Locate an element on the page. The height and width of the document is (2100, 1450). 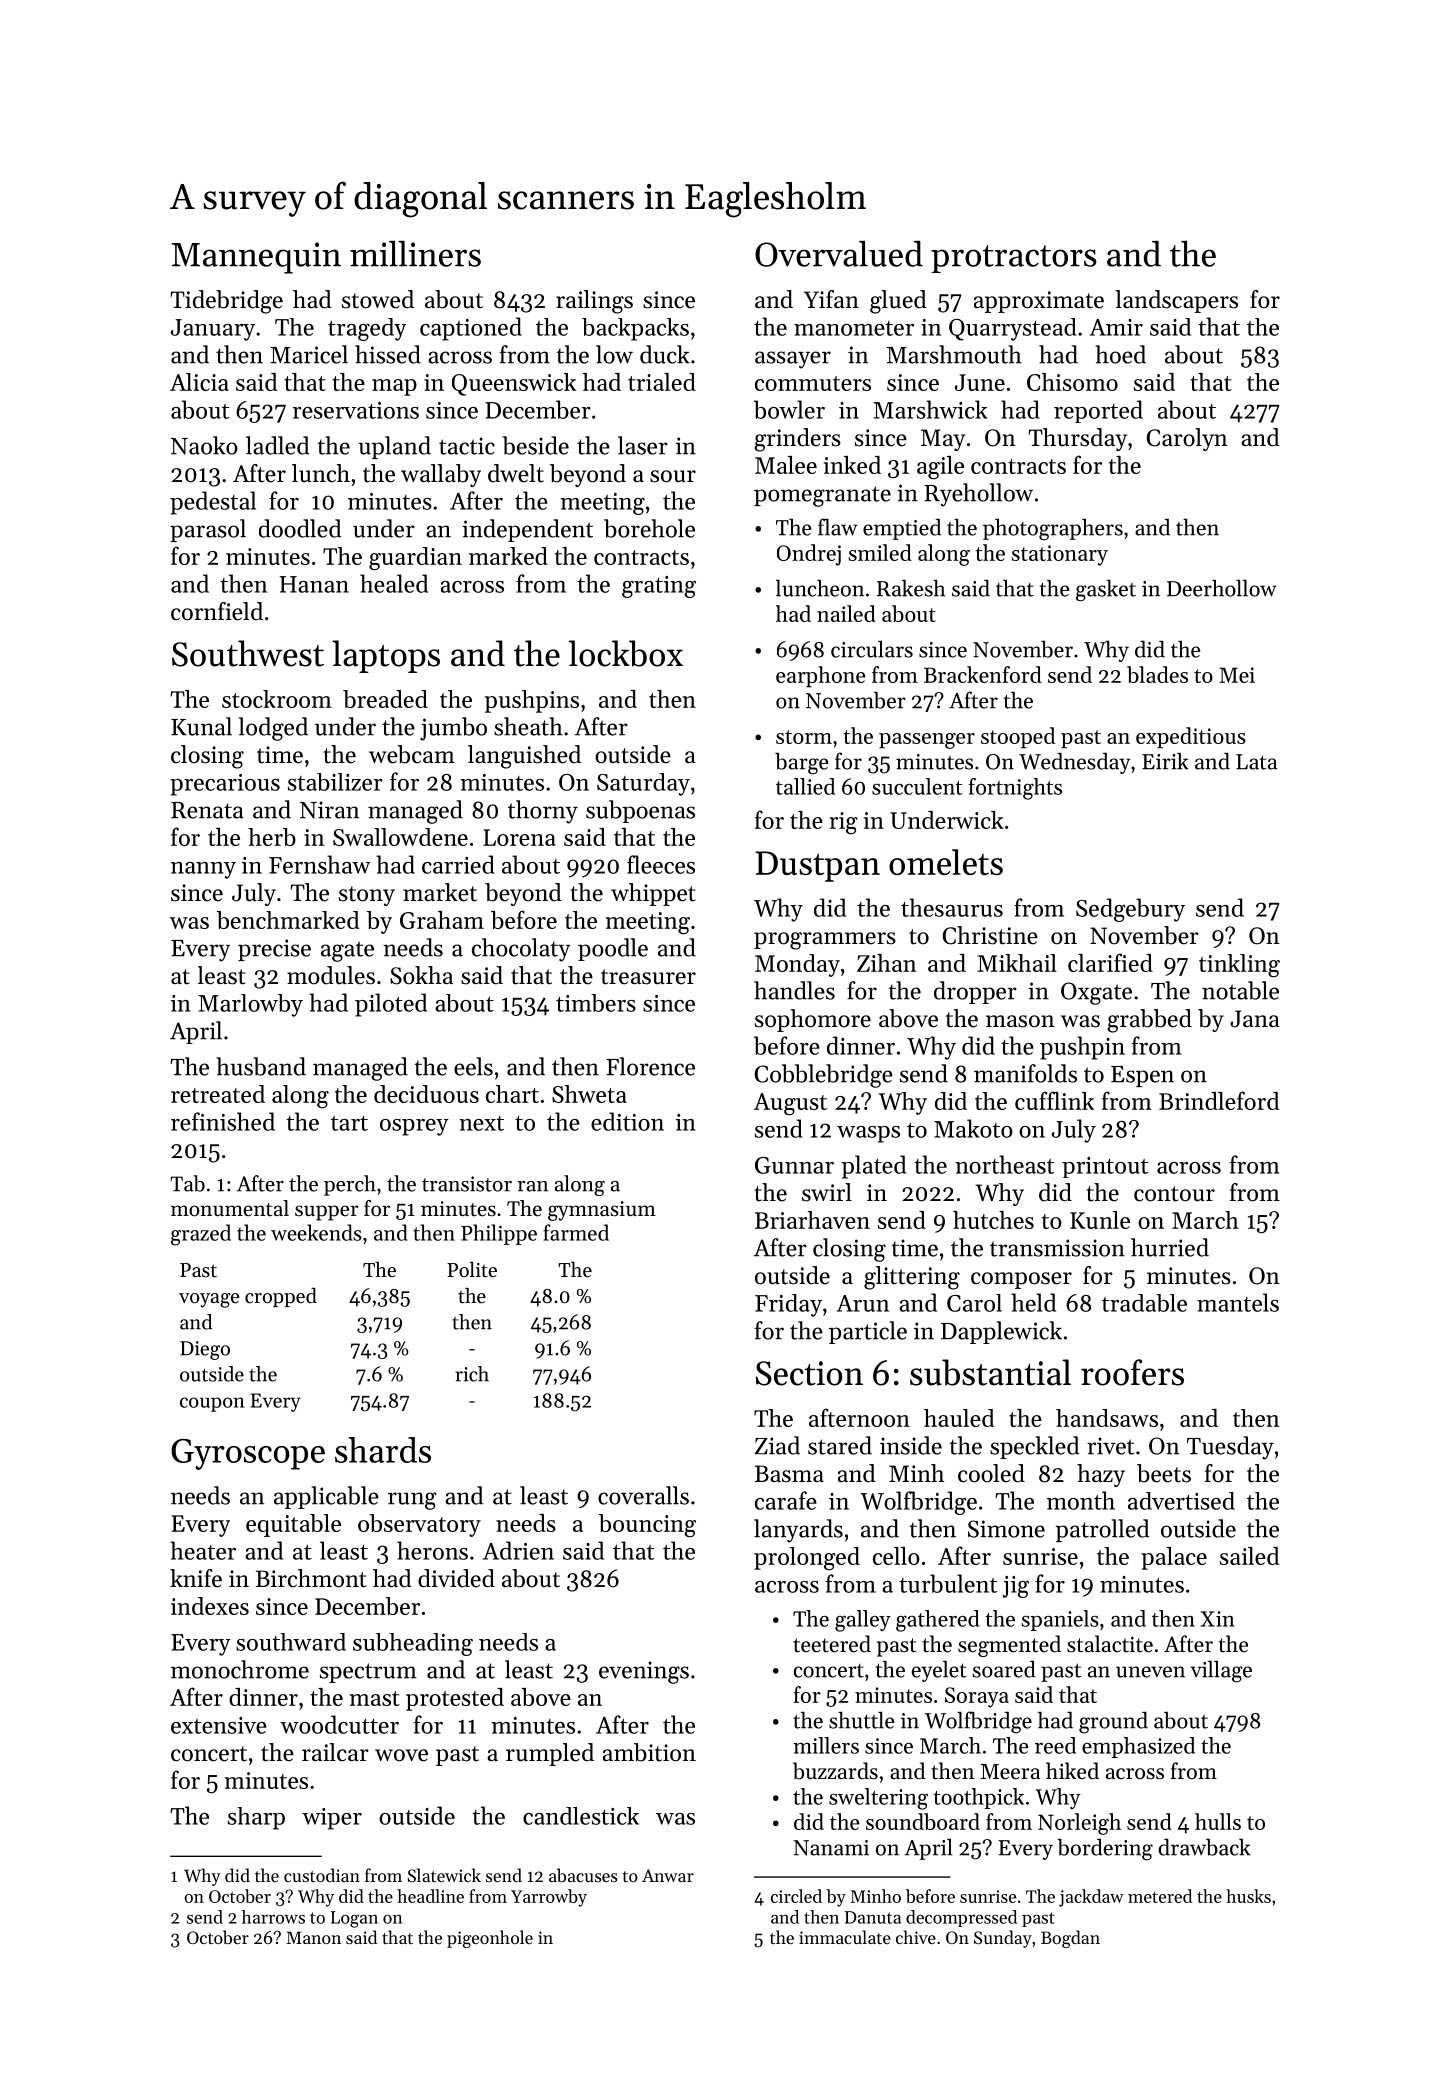
Overvalued is located at coordinates (839, 254).
